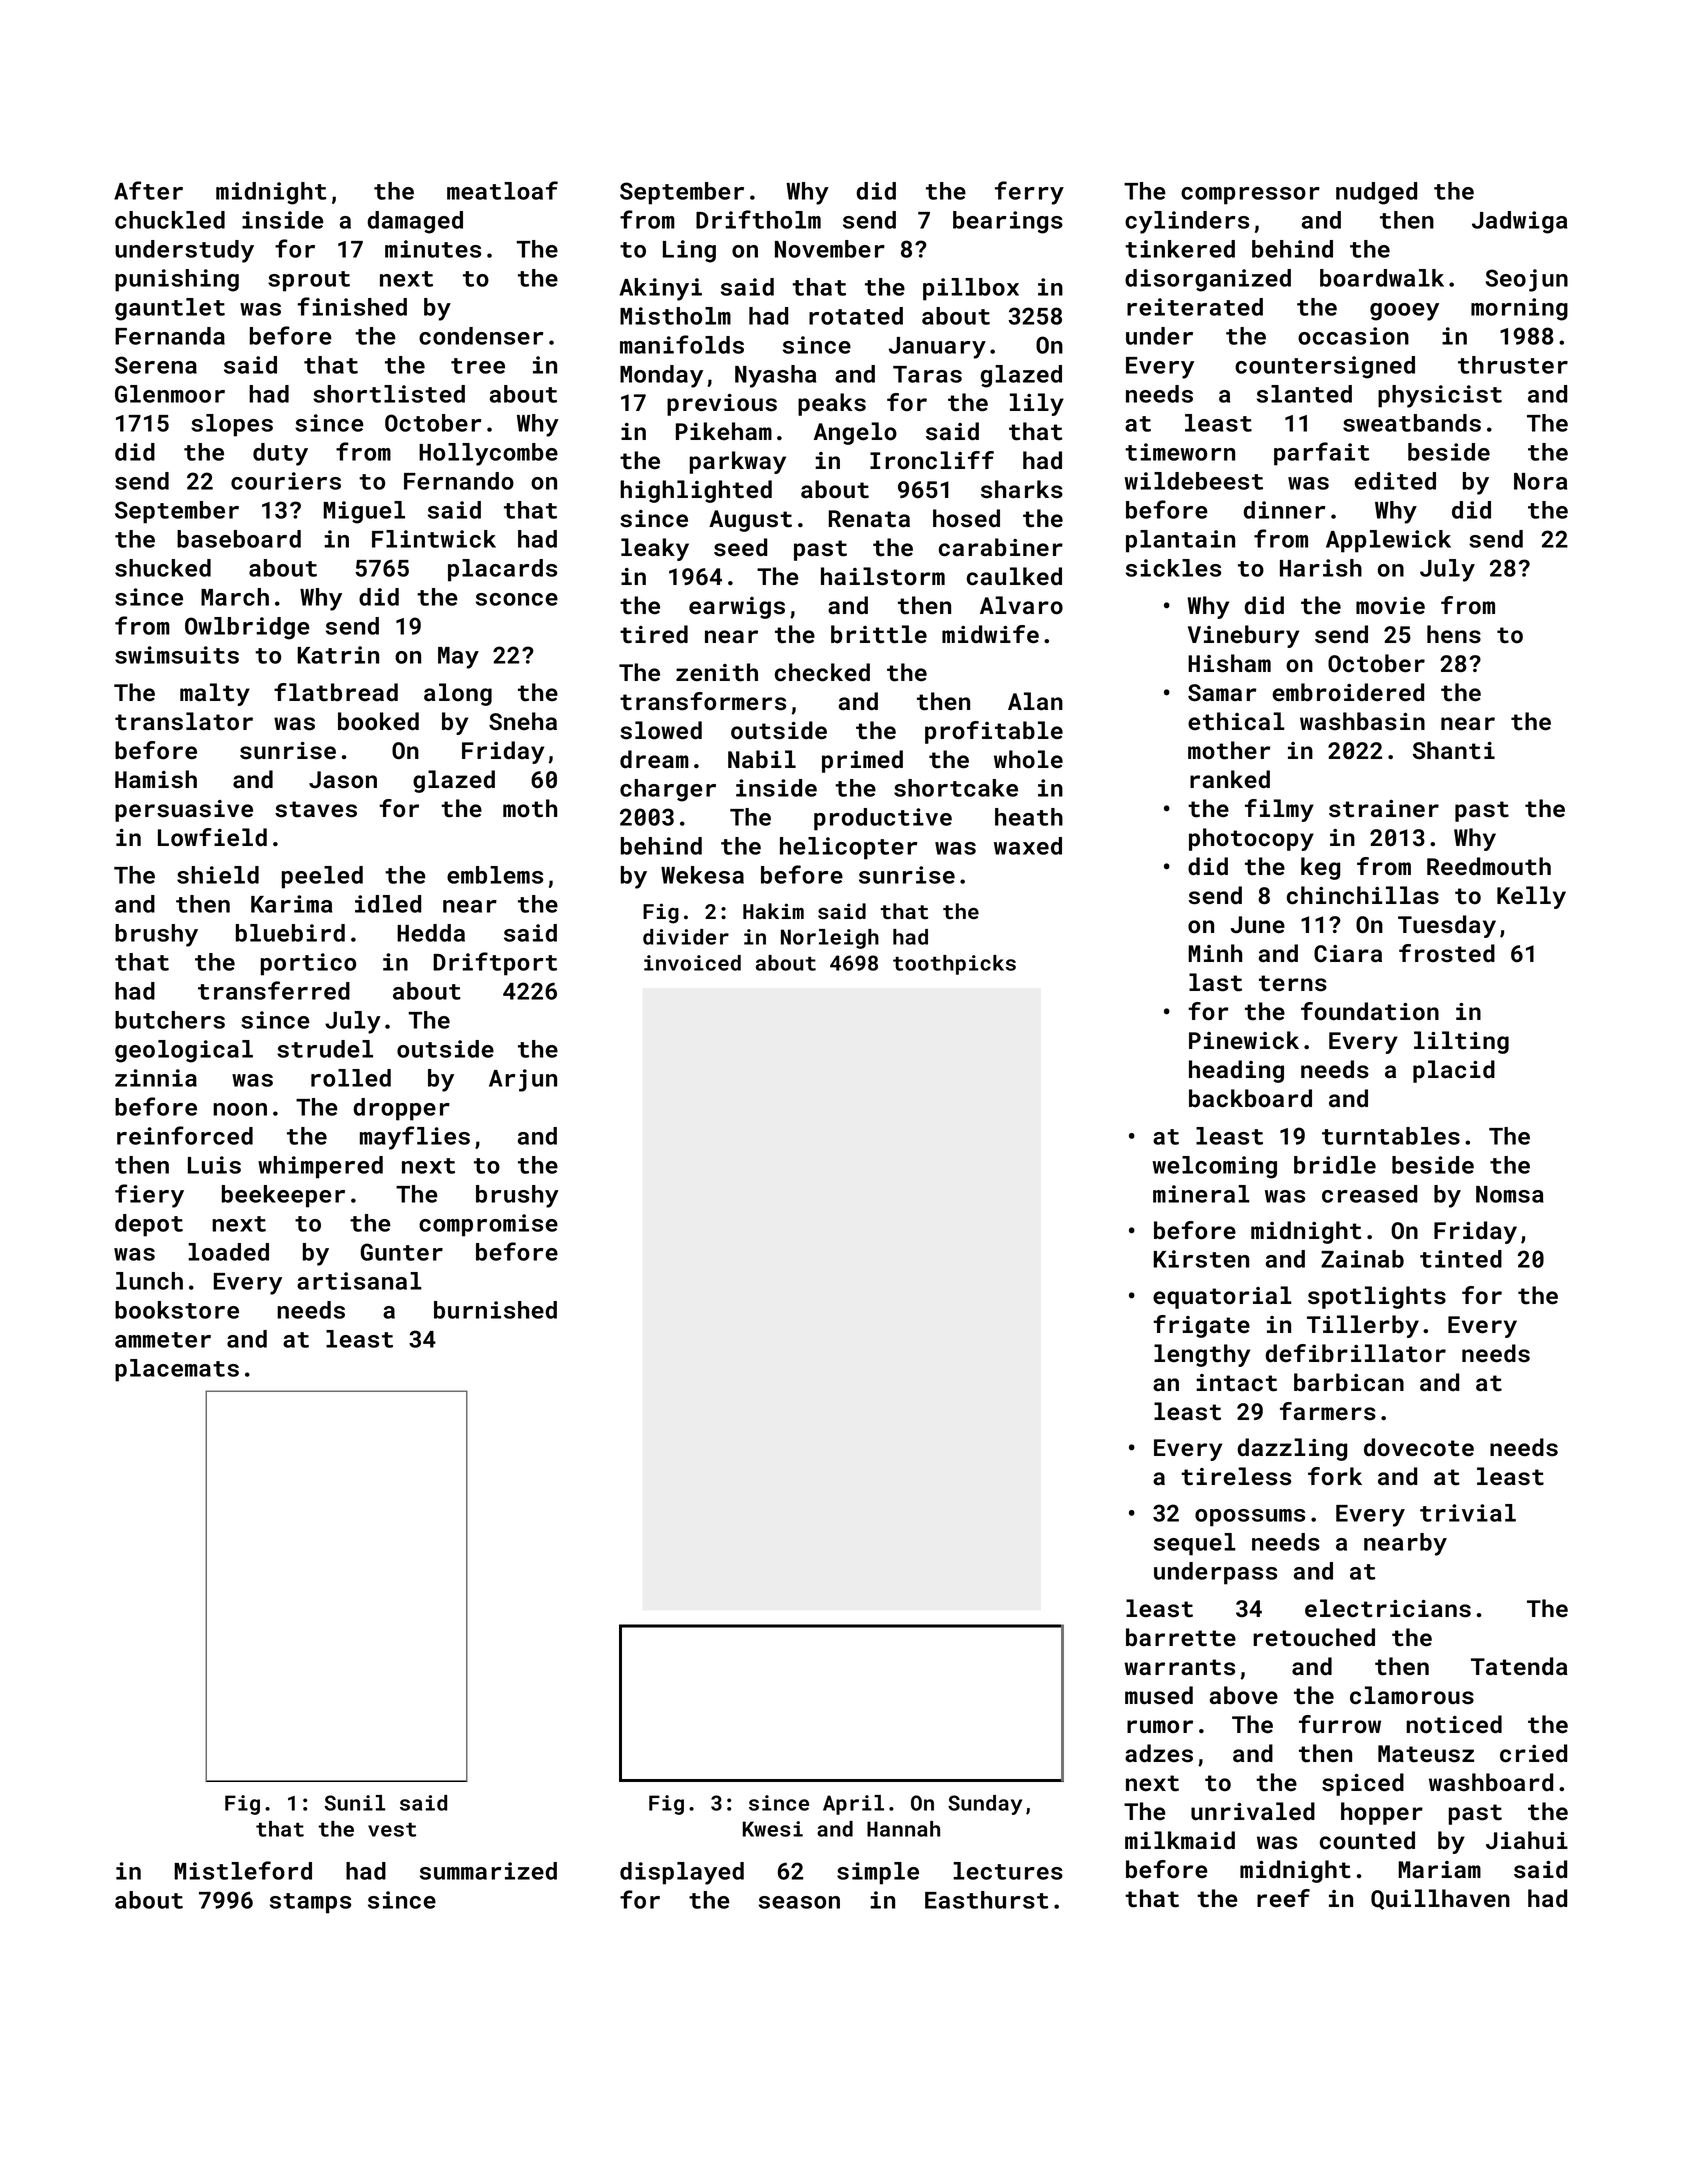  I want to click on Luis, so click(214, 1165).
